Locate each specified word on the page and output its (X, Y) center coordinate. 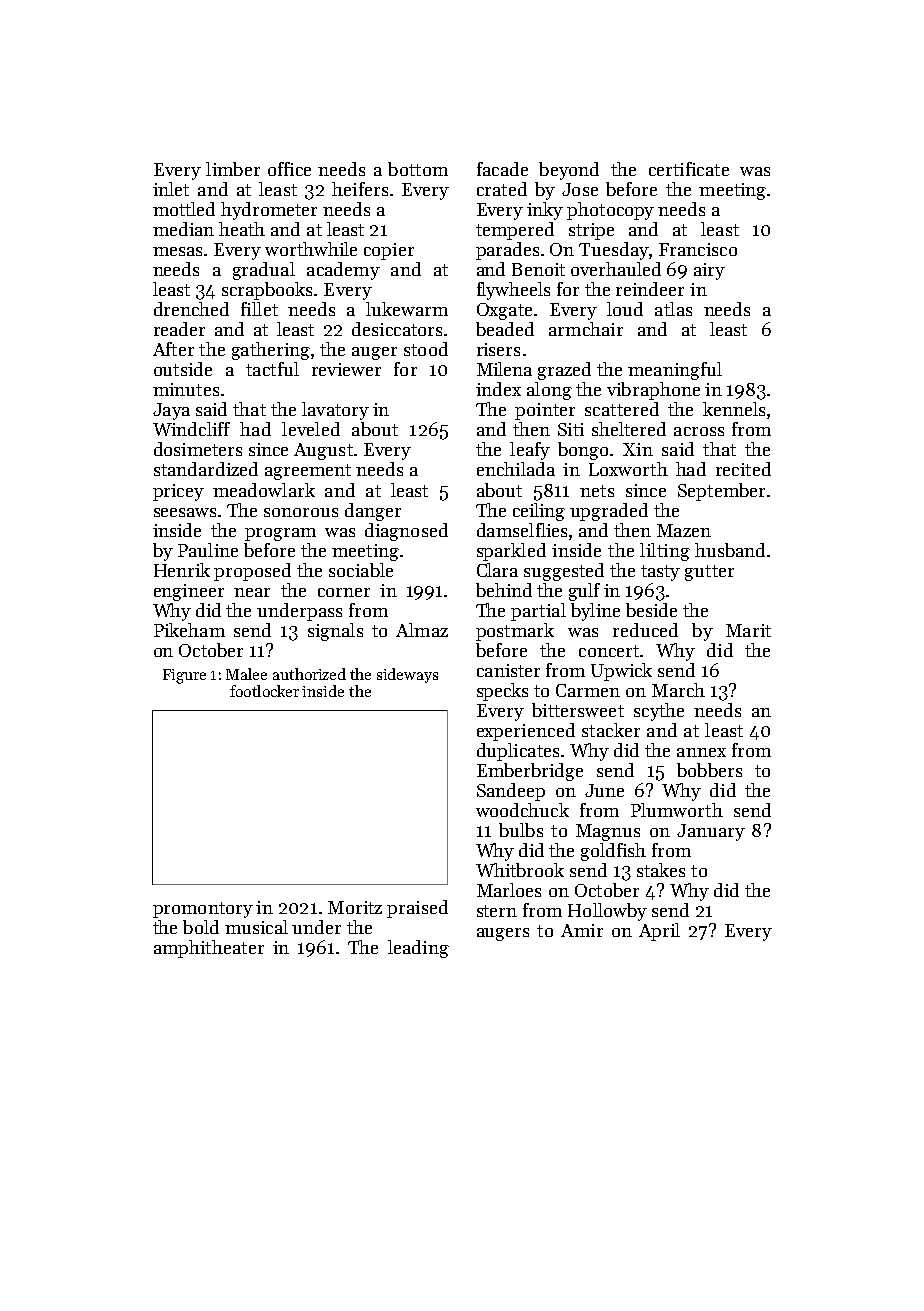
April (659, 932)
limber (233, 169)
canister (508, 670)
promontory (203, 910)
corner (344, 592)
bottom (418, 169)
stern (497, 911)
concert (609, 651)
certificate (689, 169)
